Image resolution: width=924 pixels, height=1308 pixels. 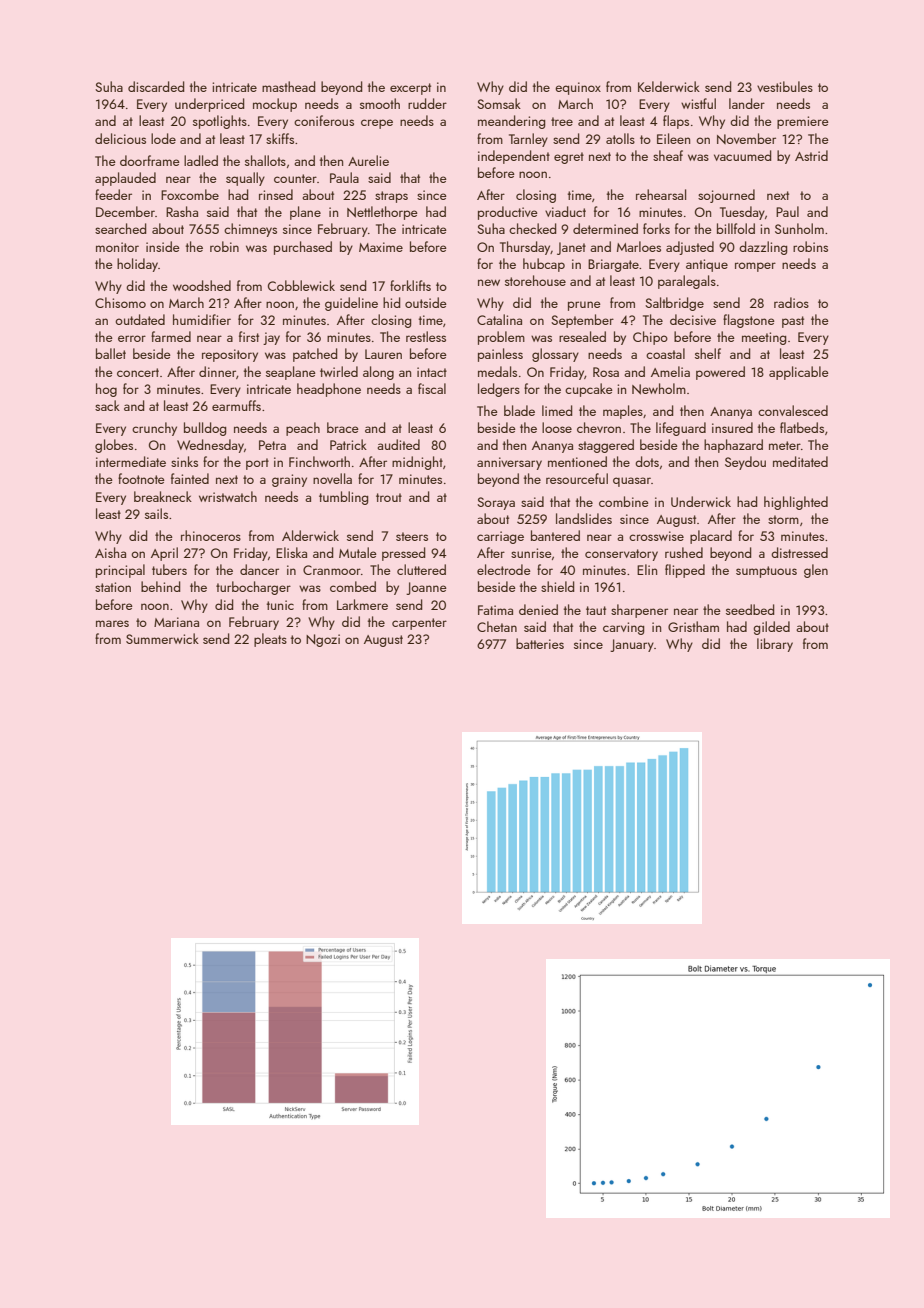 I want to click on vestibules, so click(x=785, y=86).
